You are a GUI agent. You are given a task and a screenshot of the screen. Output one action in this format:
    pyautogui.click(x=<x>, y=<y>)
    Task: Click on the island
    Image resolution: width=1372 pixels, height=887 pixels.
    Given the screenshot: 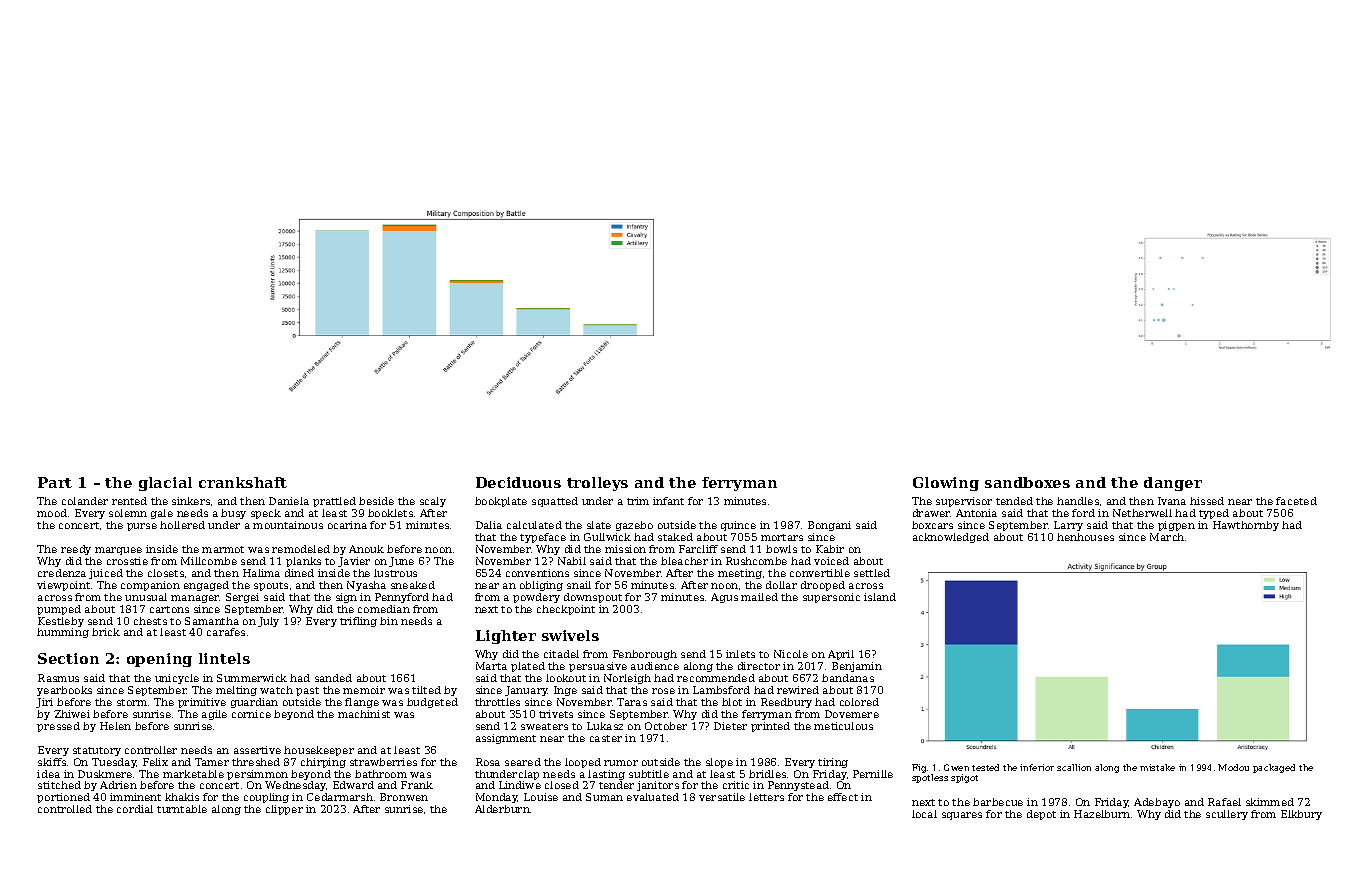 What is the action you would take?
    pyautogui.click(x=880, y=597)
